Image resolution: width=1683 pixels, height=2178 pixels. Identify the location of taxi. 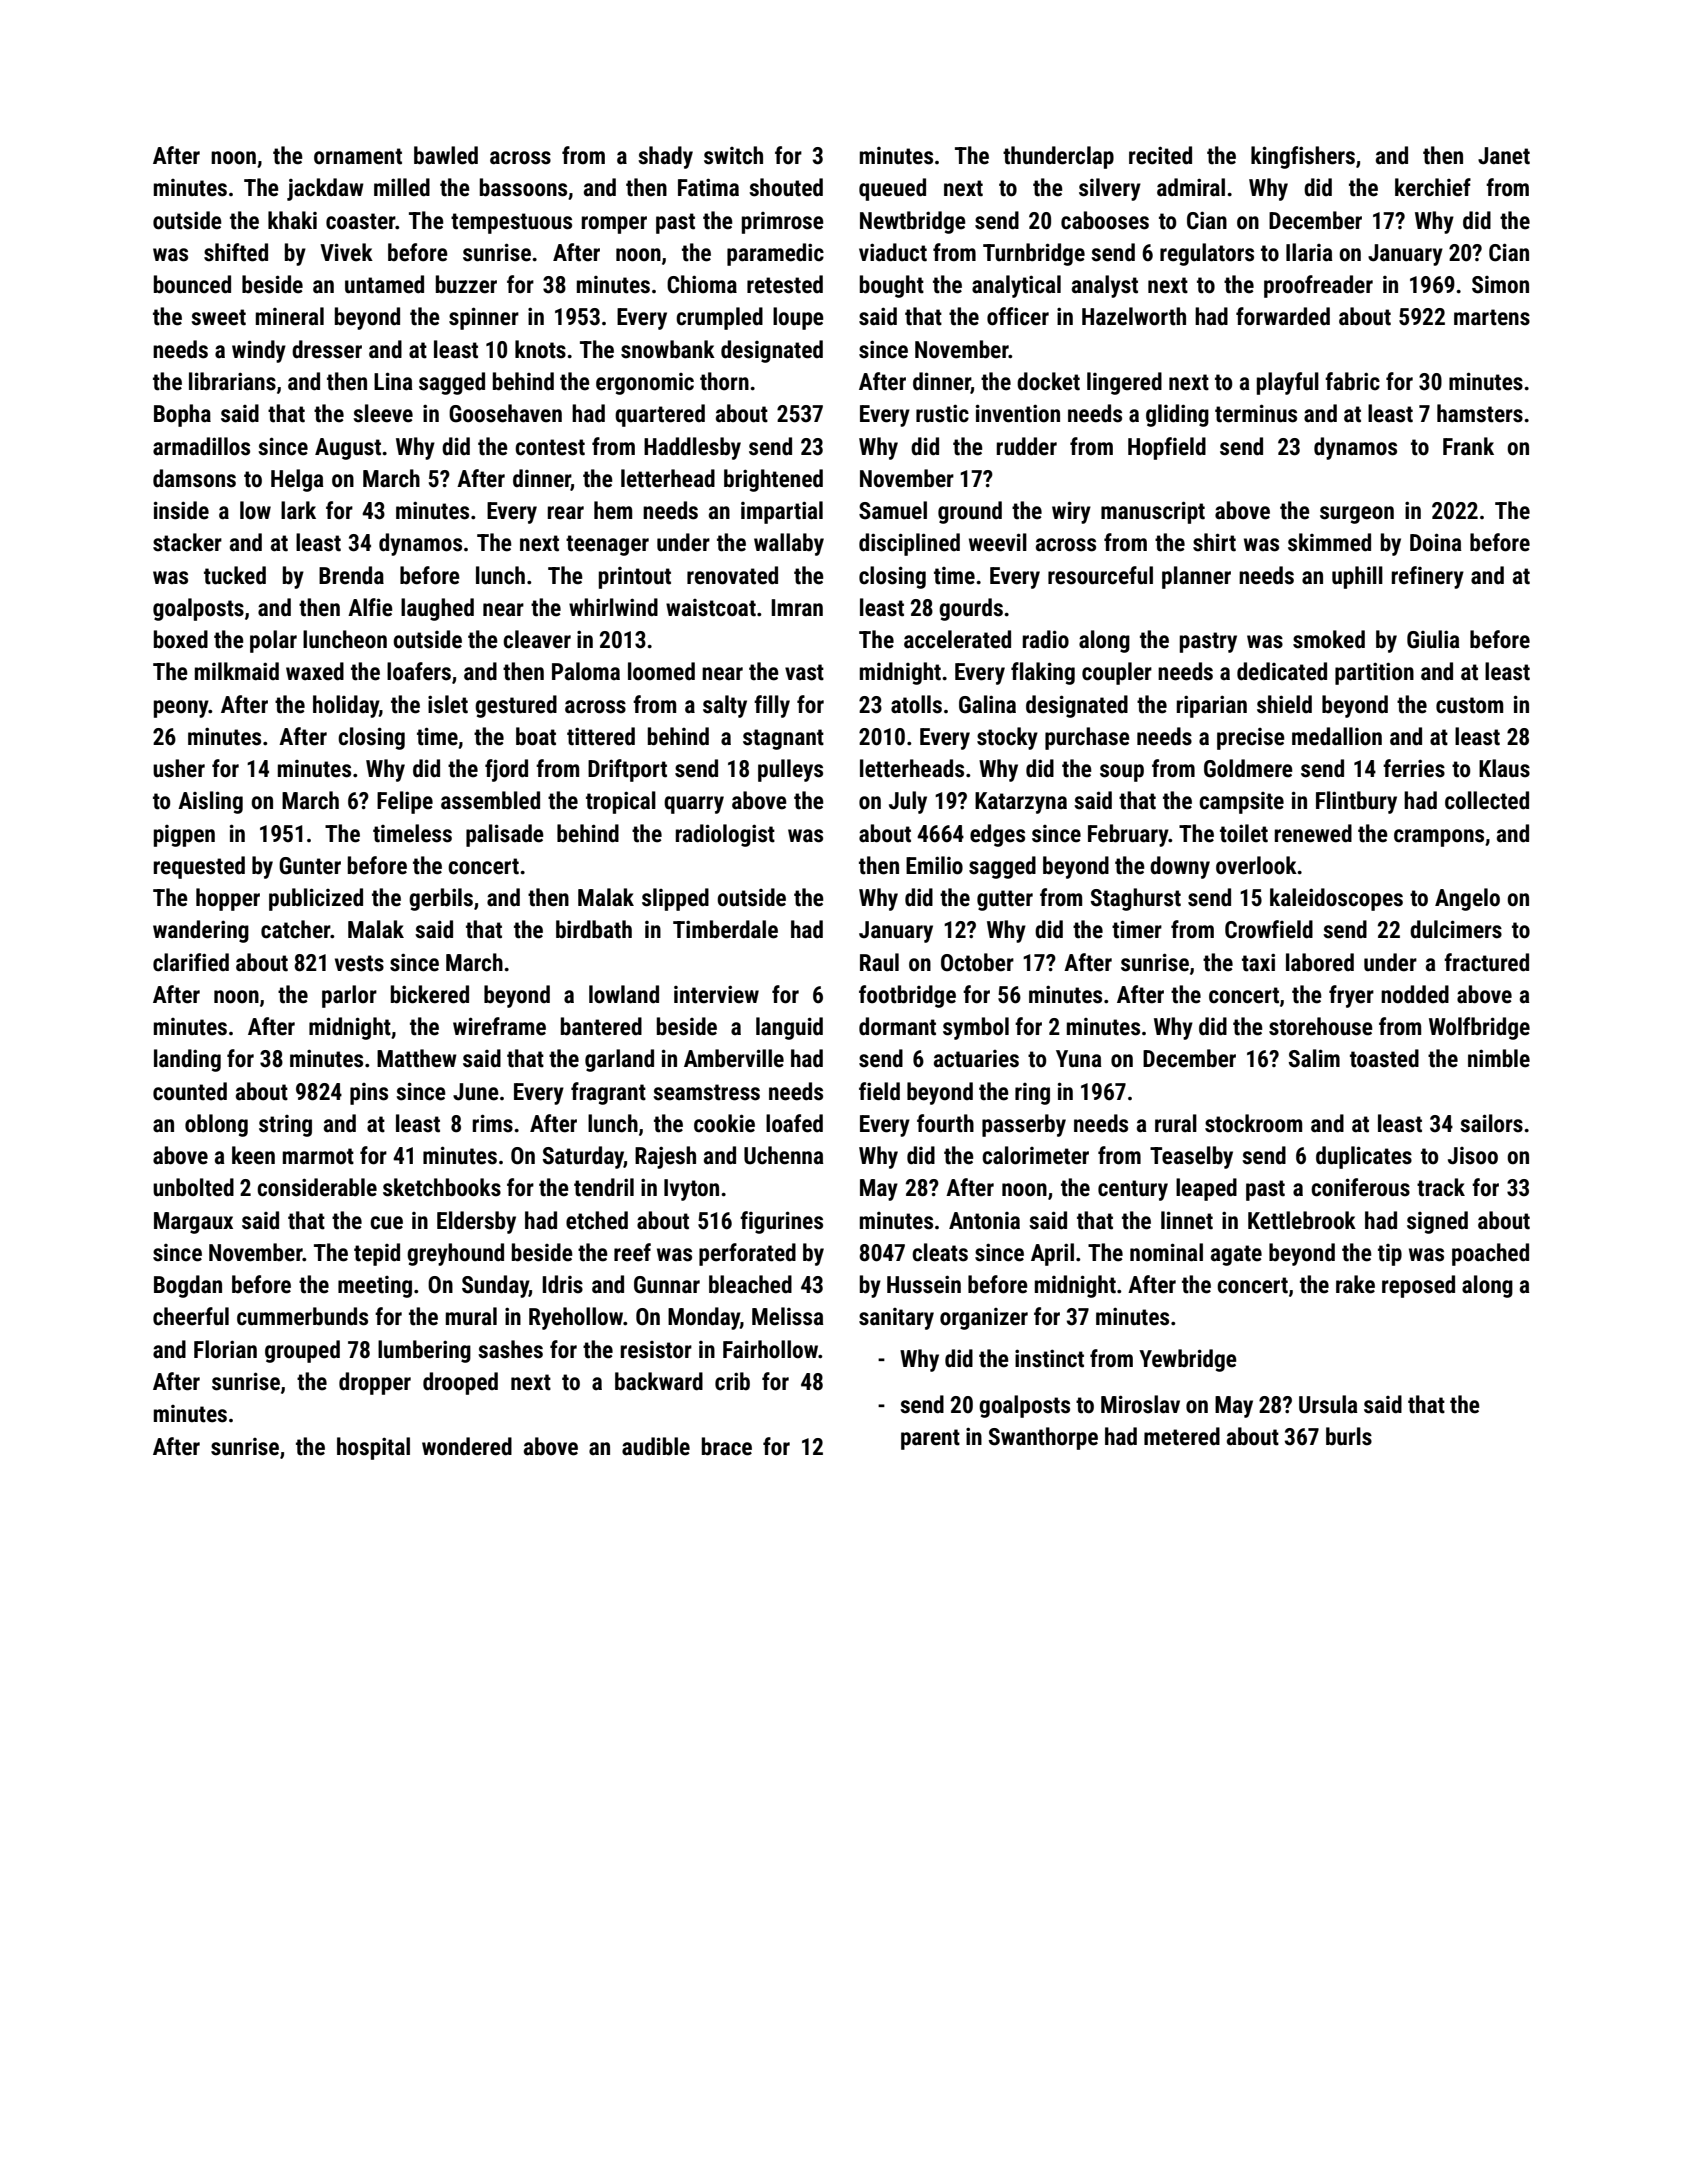
(1258, 962).
